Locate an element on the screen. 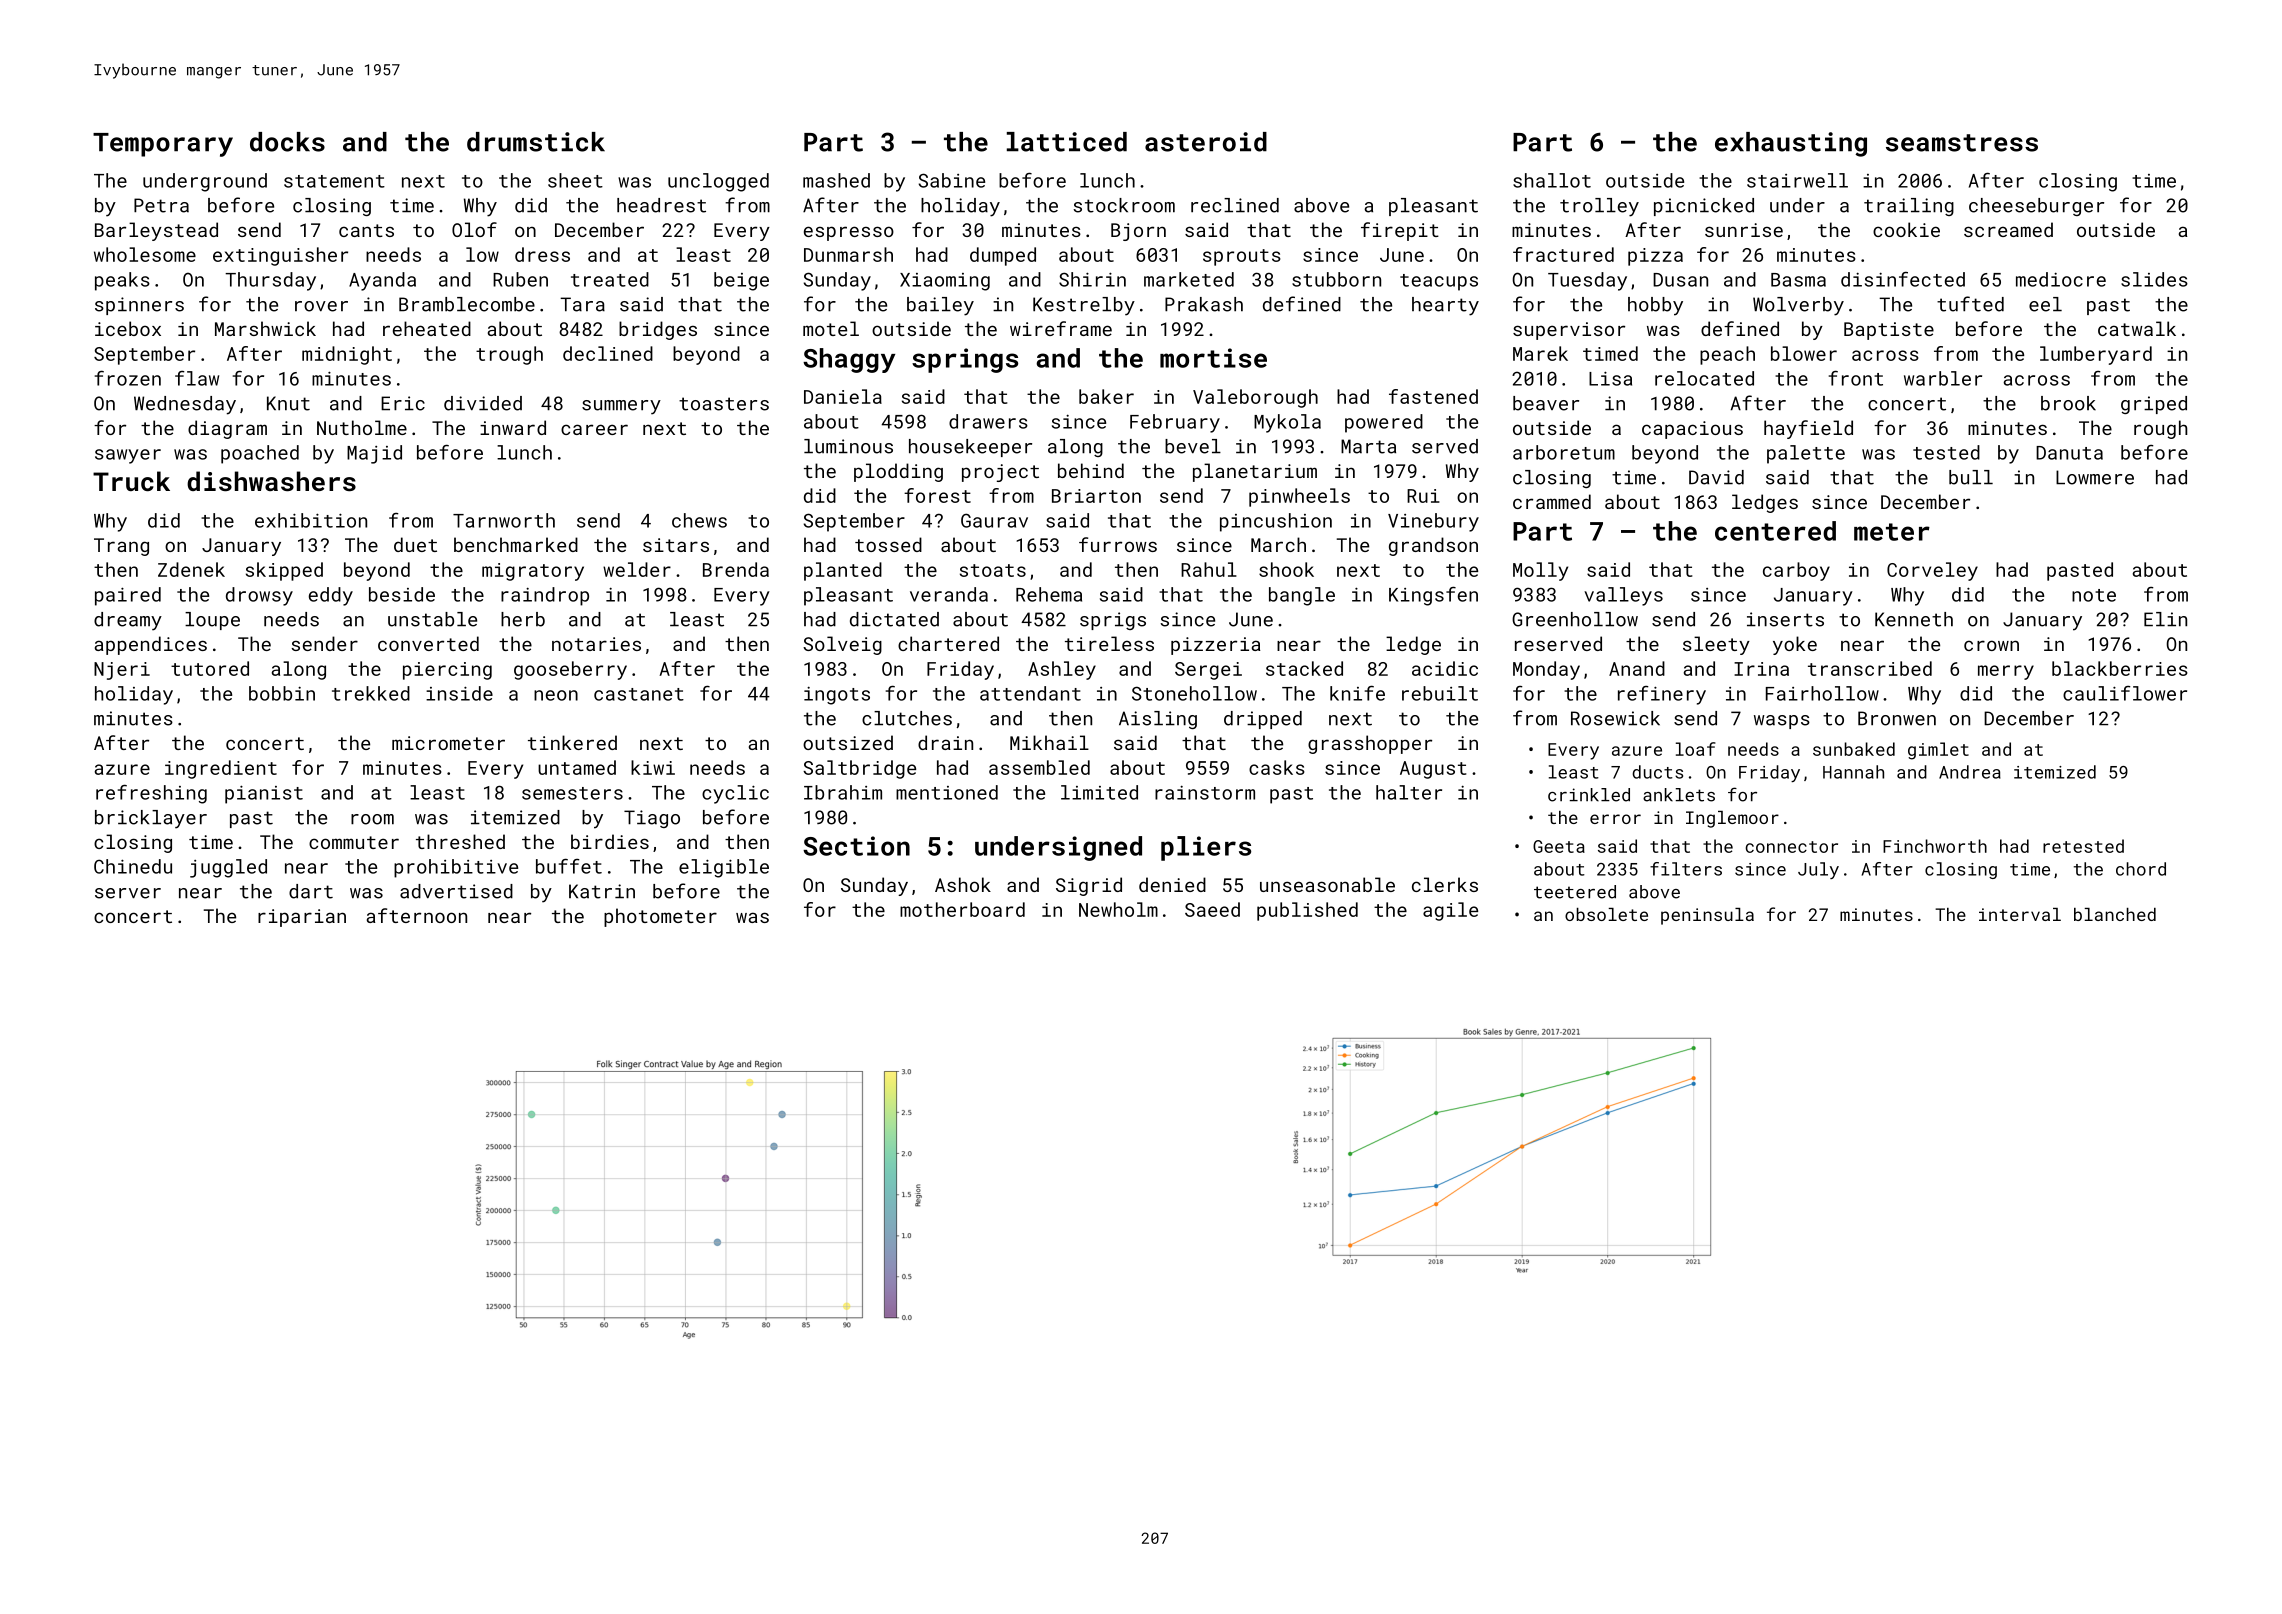 The image size is (2282, 1614). Chinedu is located at coordinates (133, 866).
